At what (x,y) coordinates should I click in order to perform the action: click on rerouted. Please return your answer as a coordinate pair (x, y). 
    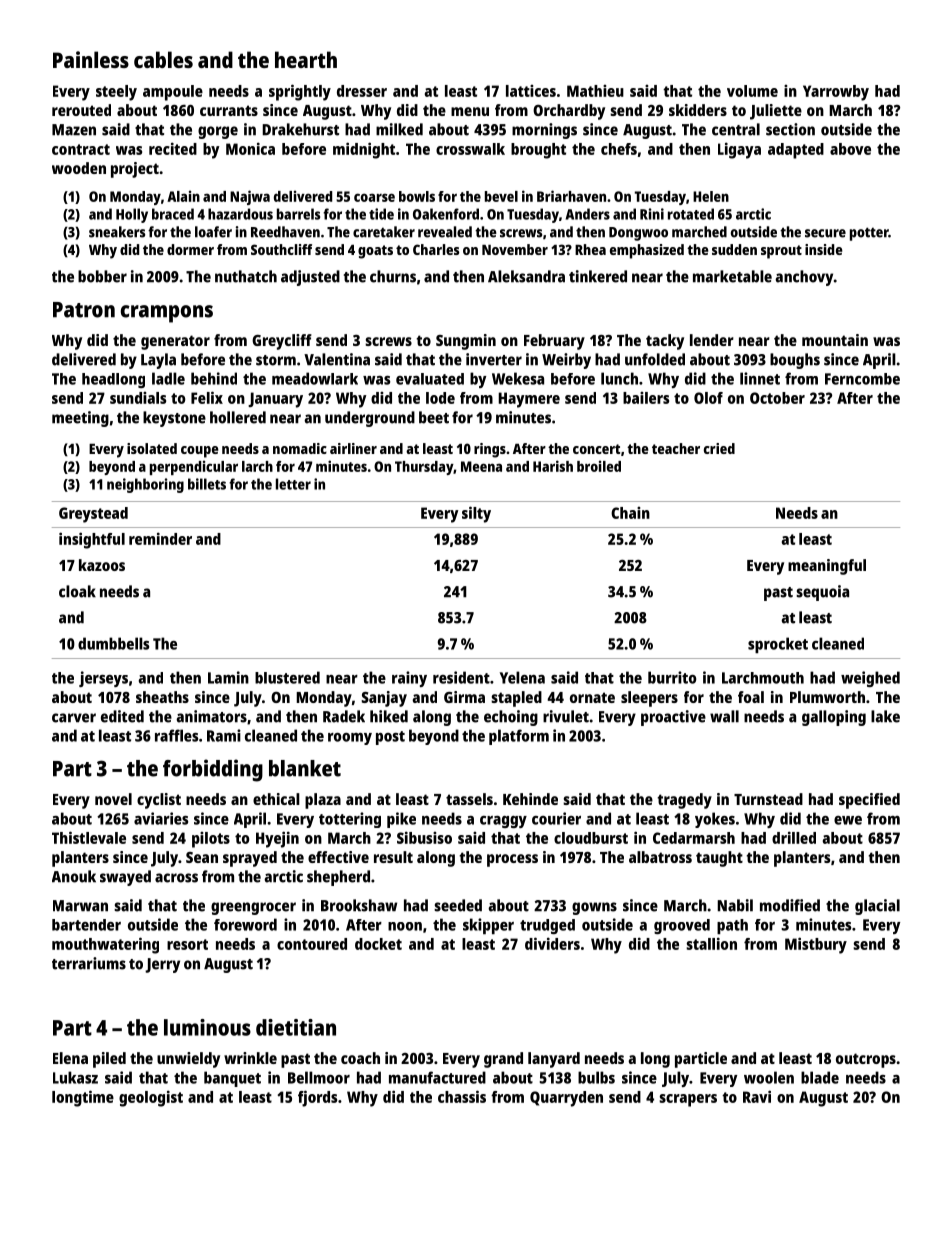
    Looking at the image, I should click on (81, 110).
